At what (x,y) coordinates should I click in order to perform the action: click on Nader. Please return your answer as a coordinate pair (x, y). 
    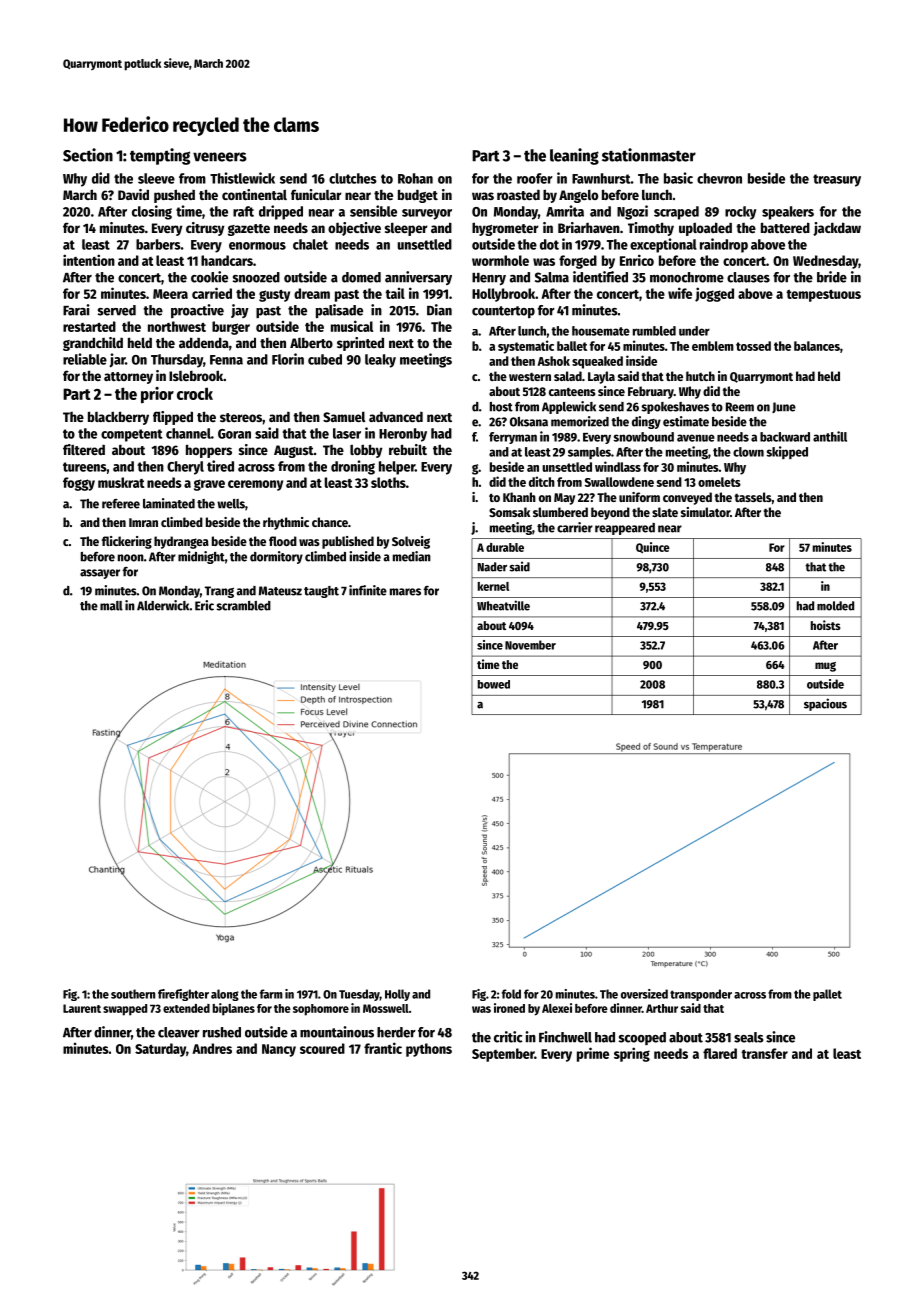
    Looking at the image, I should click on (492, 567).
